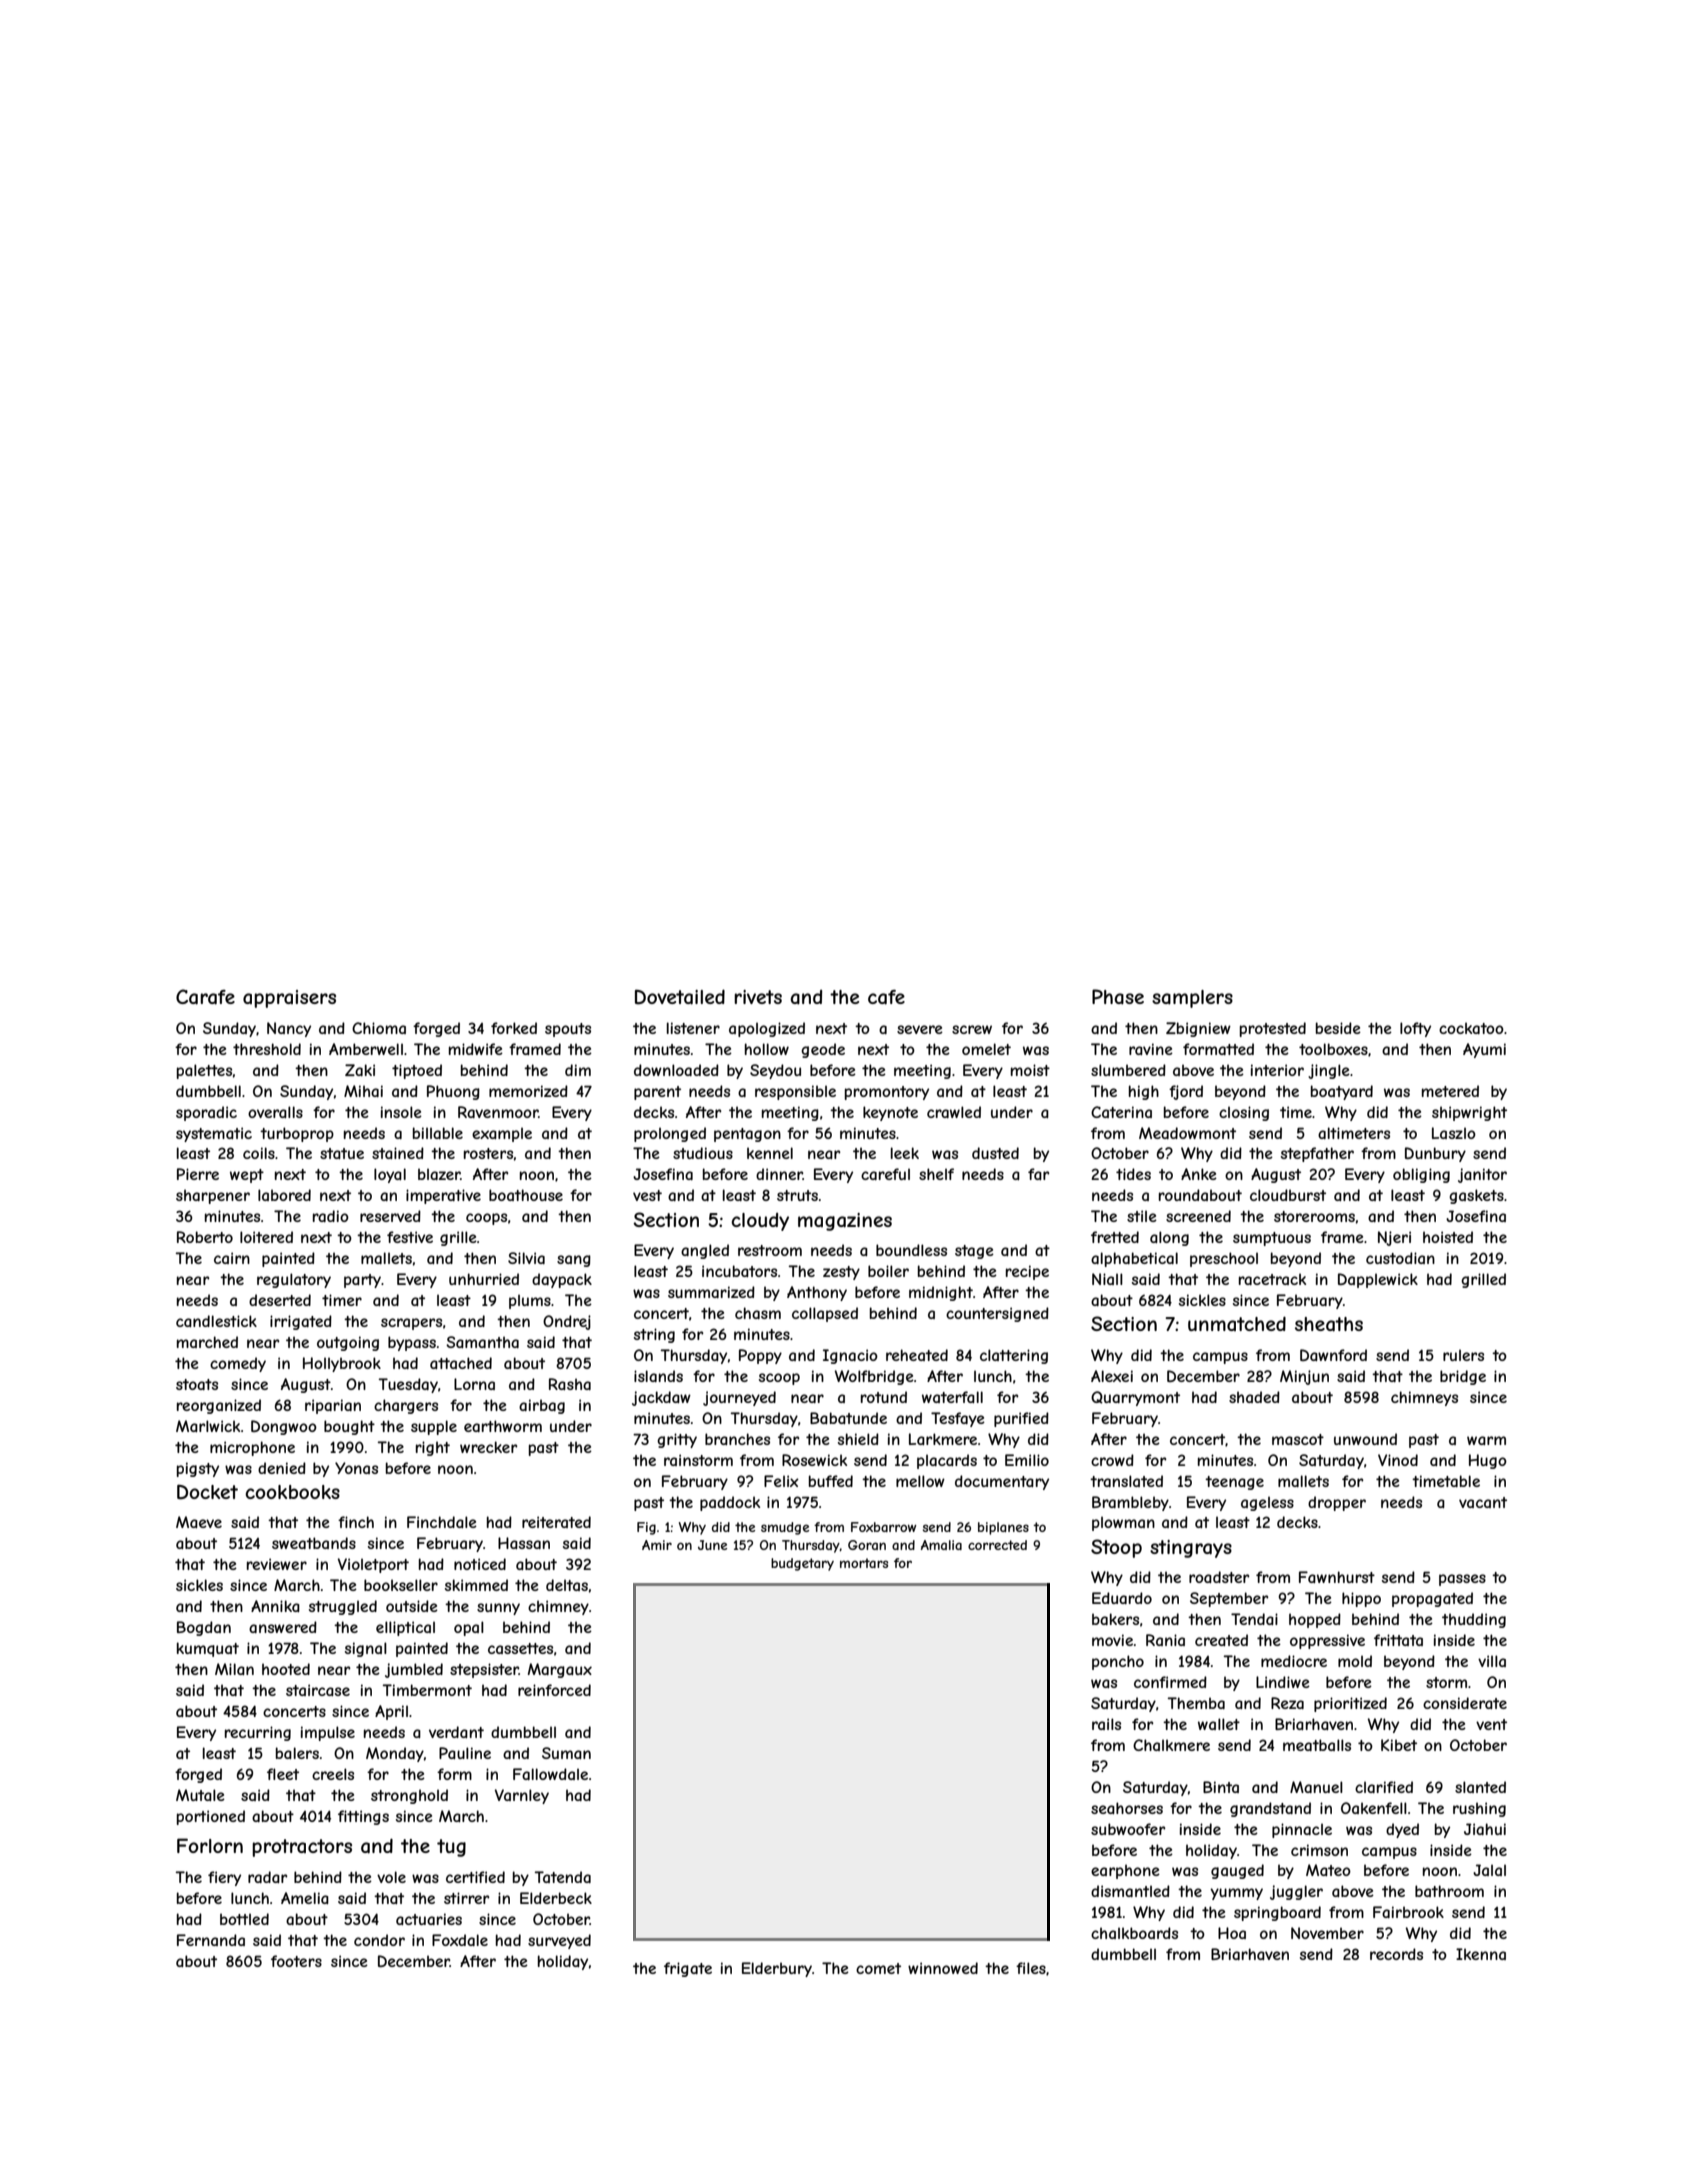  Describe the element at coordinates (560, 1670) in the screenshot. I see `Margaux` at that location.
